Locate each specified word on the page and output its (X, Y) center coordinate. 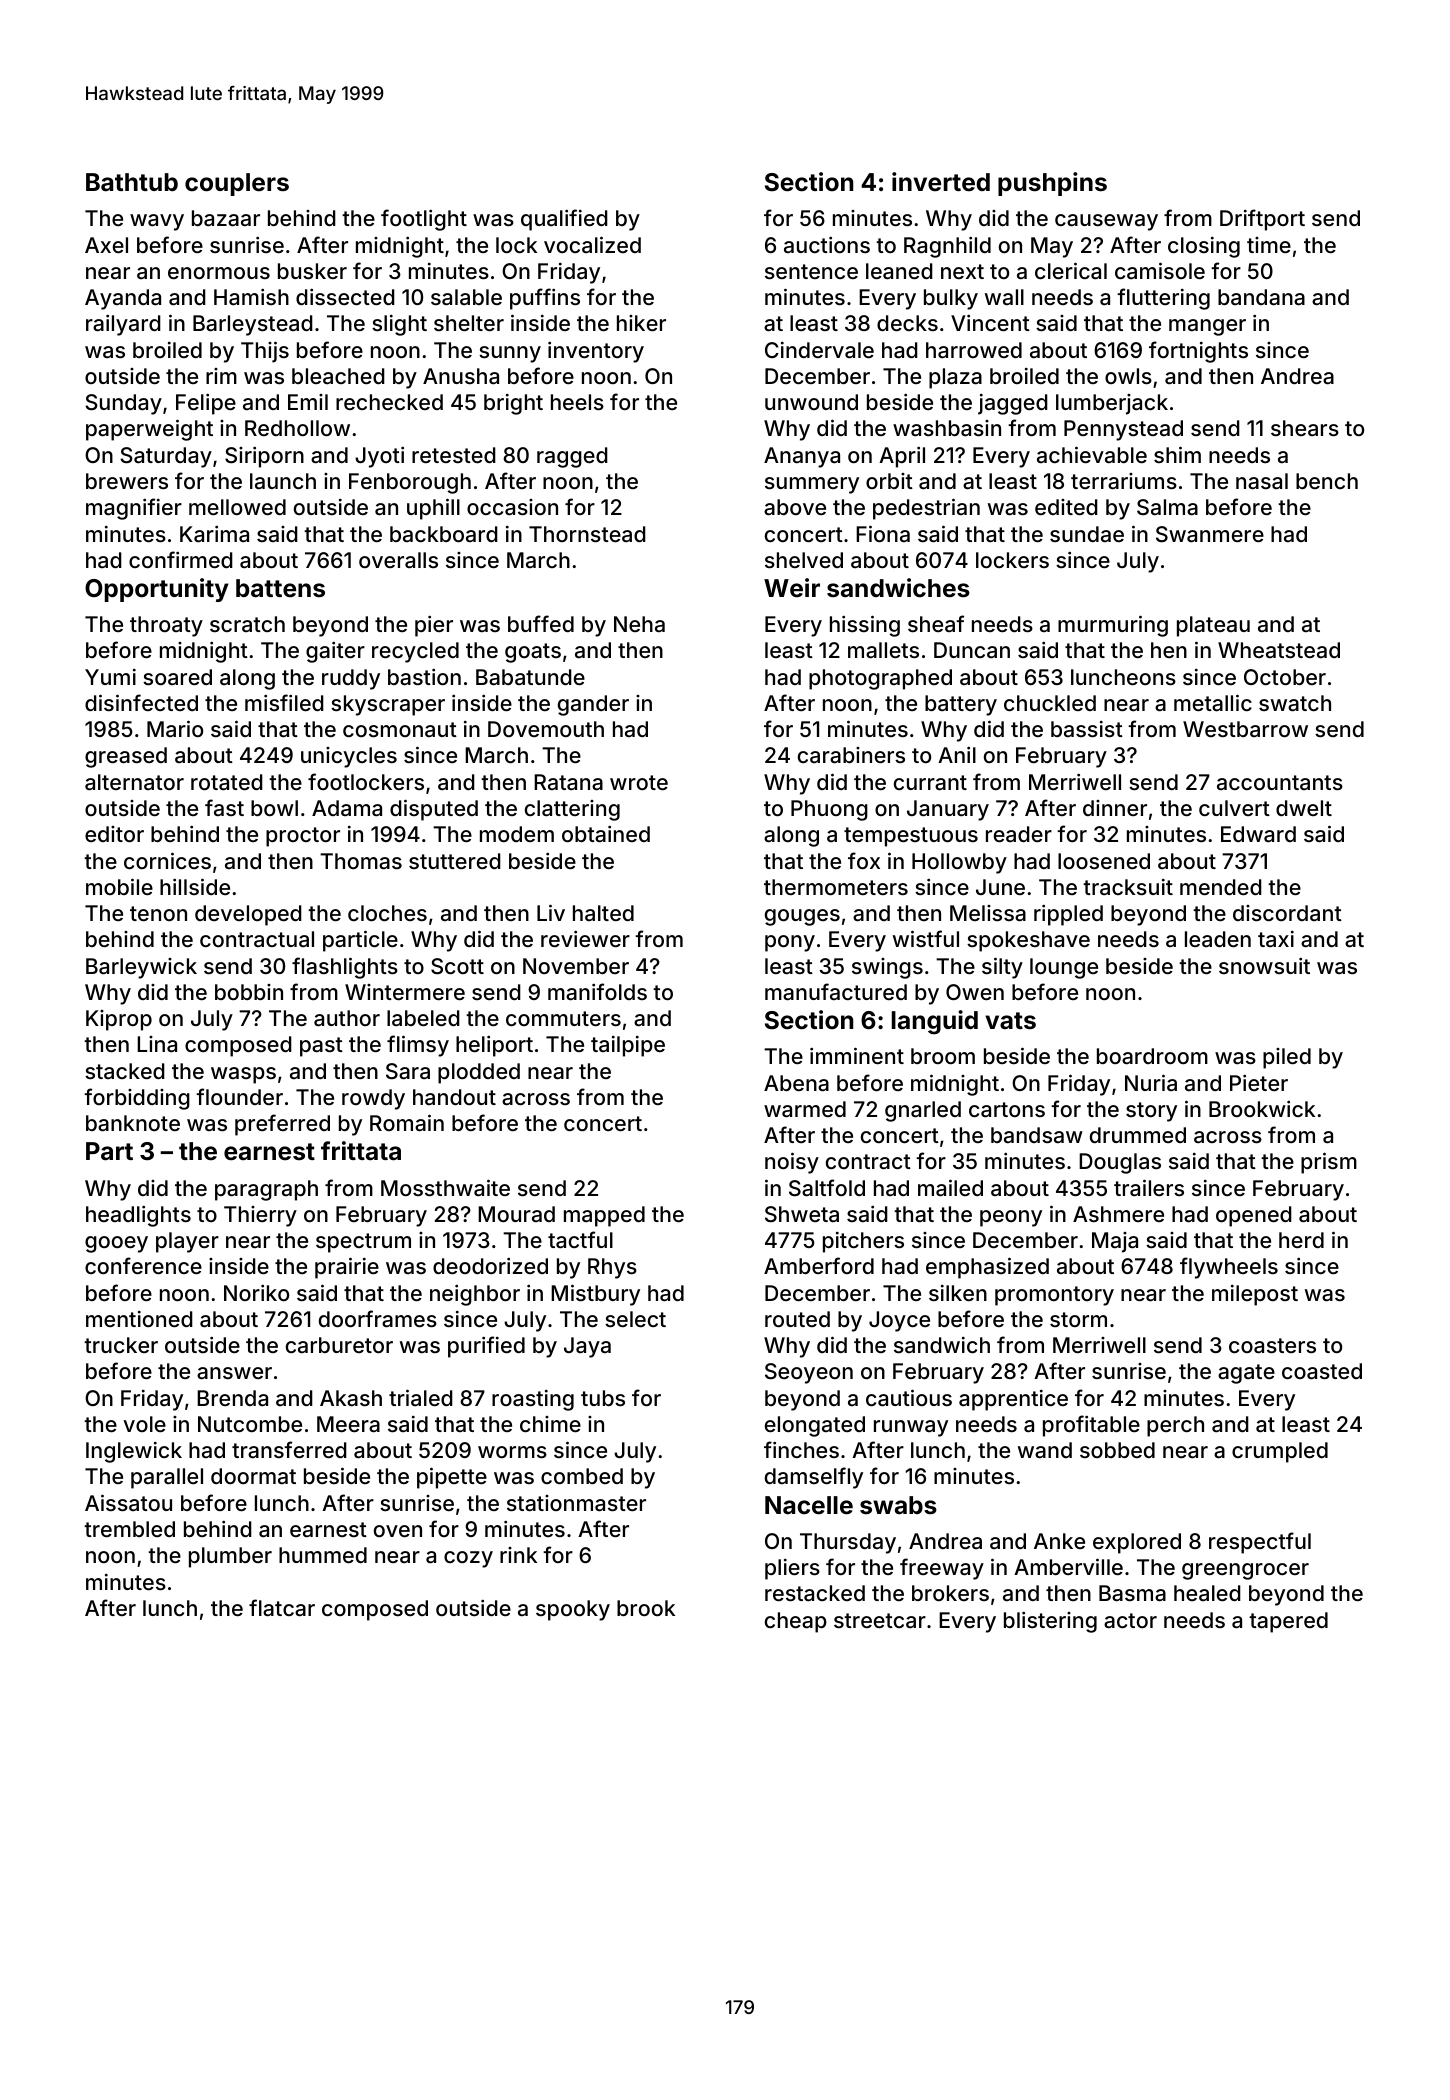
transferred (289, 1450)
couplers (237, 184)
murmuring (1113, 626)
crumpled (1280, 1452)
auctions (827, 244)
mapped (604, 1216)
